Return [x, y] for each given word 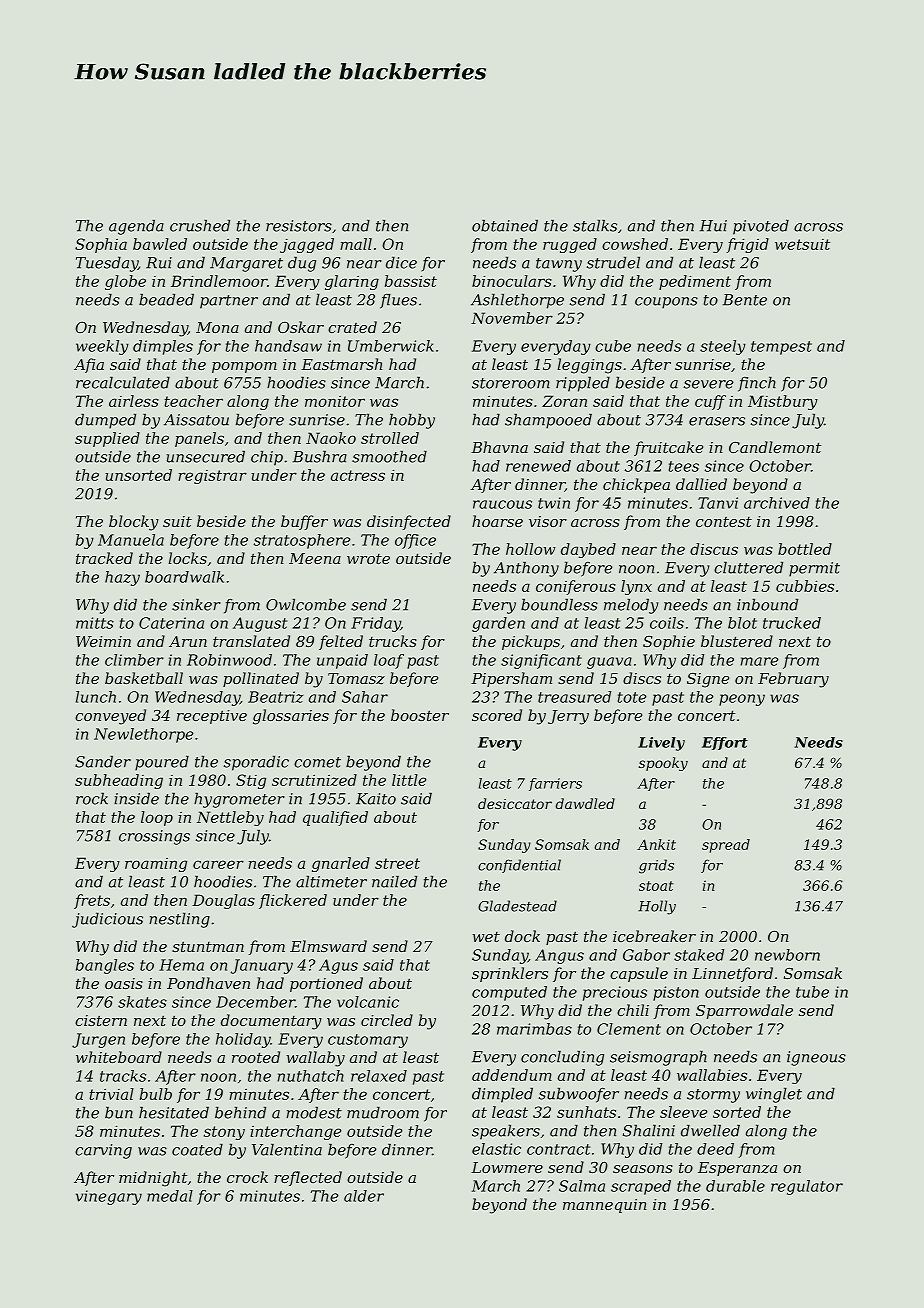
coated [197, 1149]
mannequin [605, 1206]
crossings [154, 837]
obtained [505, 225]
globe [125, 282]
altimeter [331, 881]
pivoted [761, 227]
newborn [787, 955]
